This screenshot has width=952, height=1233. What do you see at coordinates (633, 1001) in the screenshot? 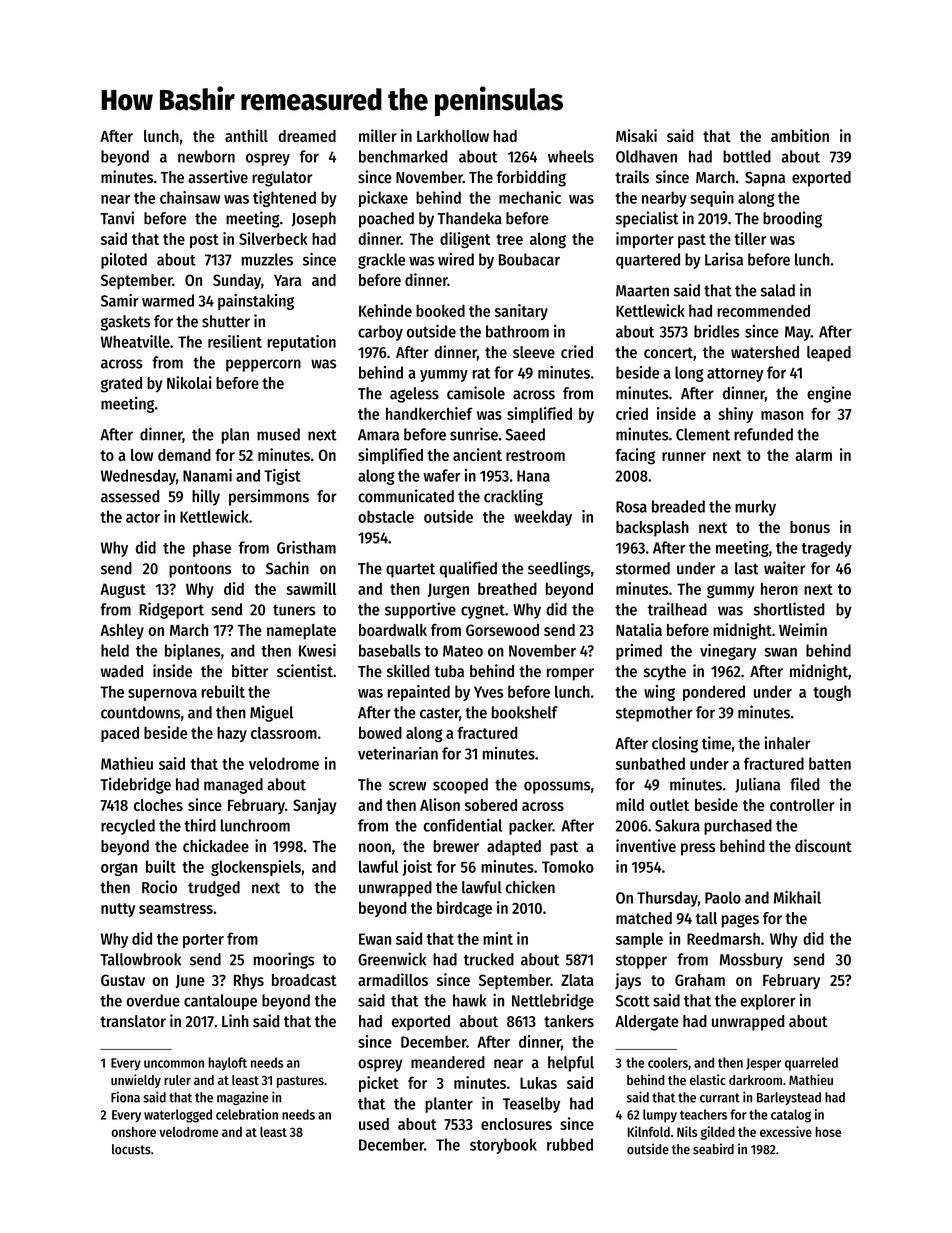
I see `Scott` at bounding box center [633, 1001].
